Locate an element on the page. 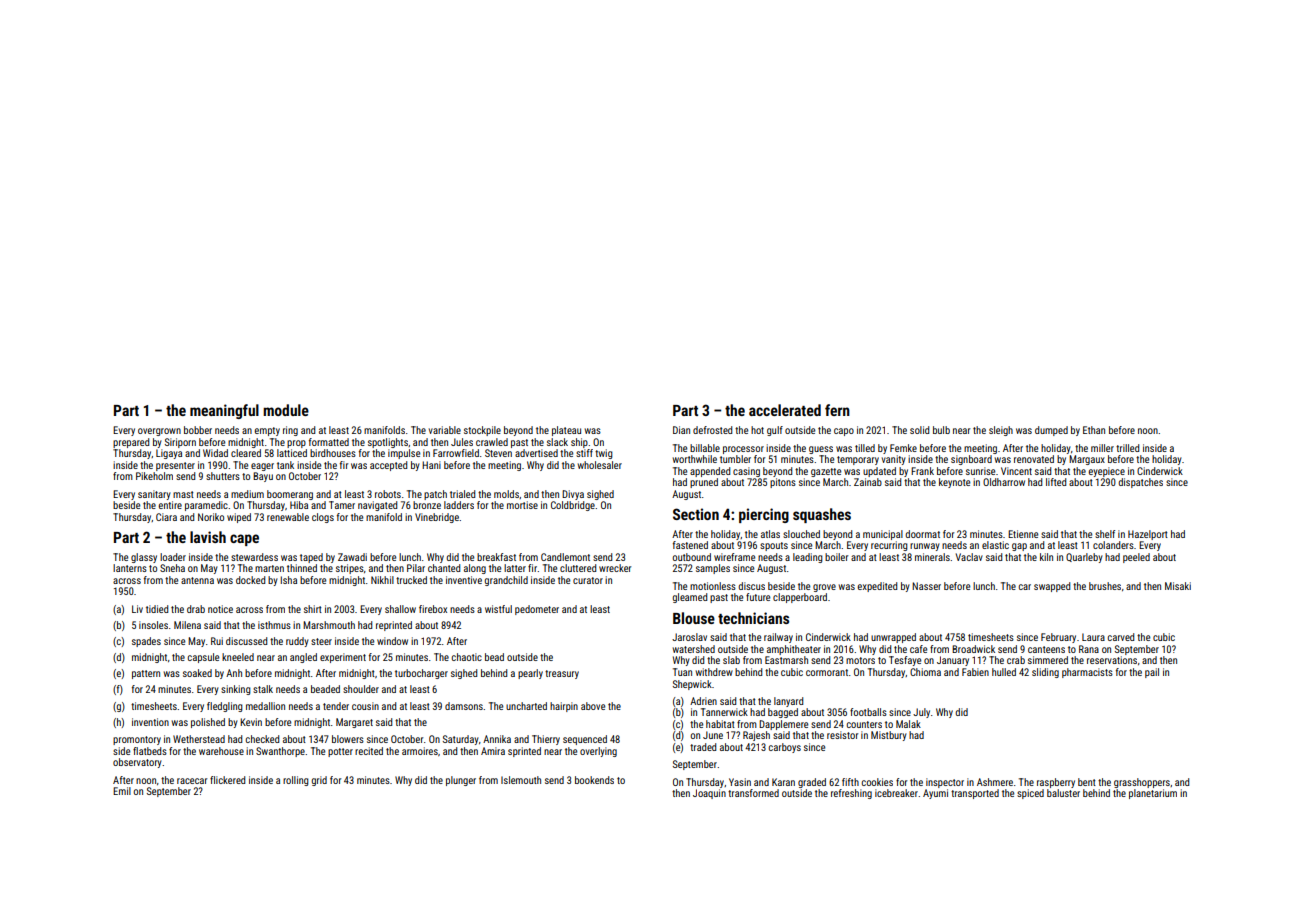  experiment is located at coordinates (343, 658).
